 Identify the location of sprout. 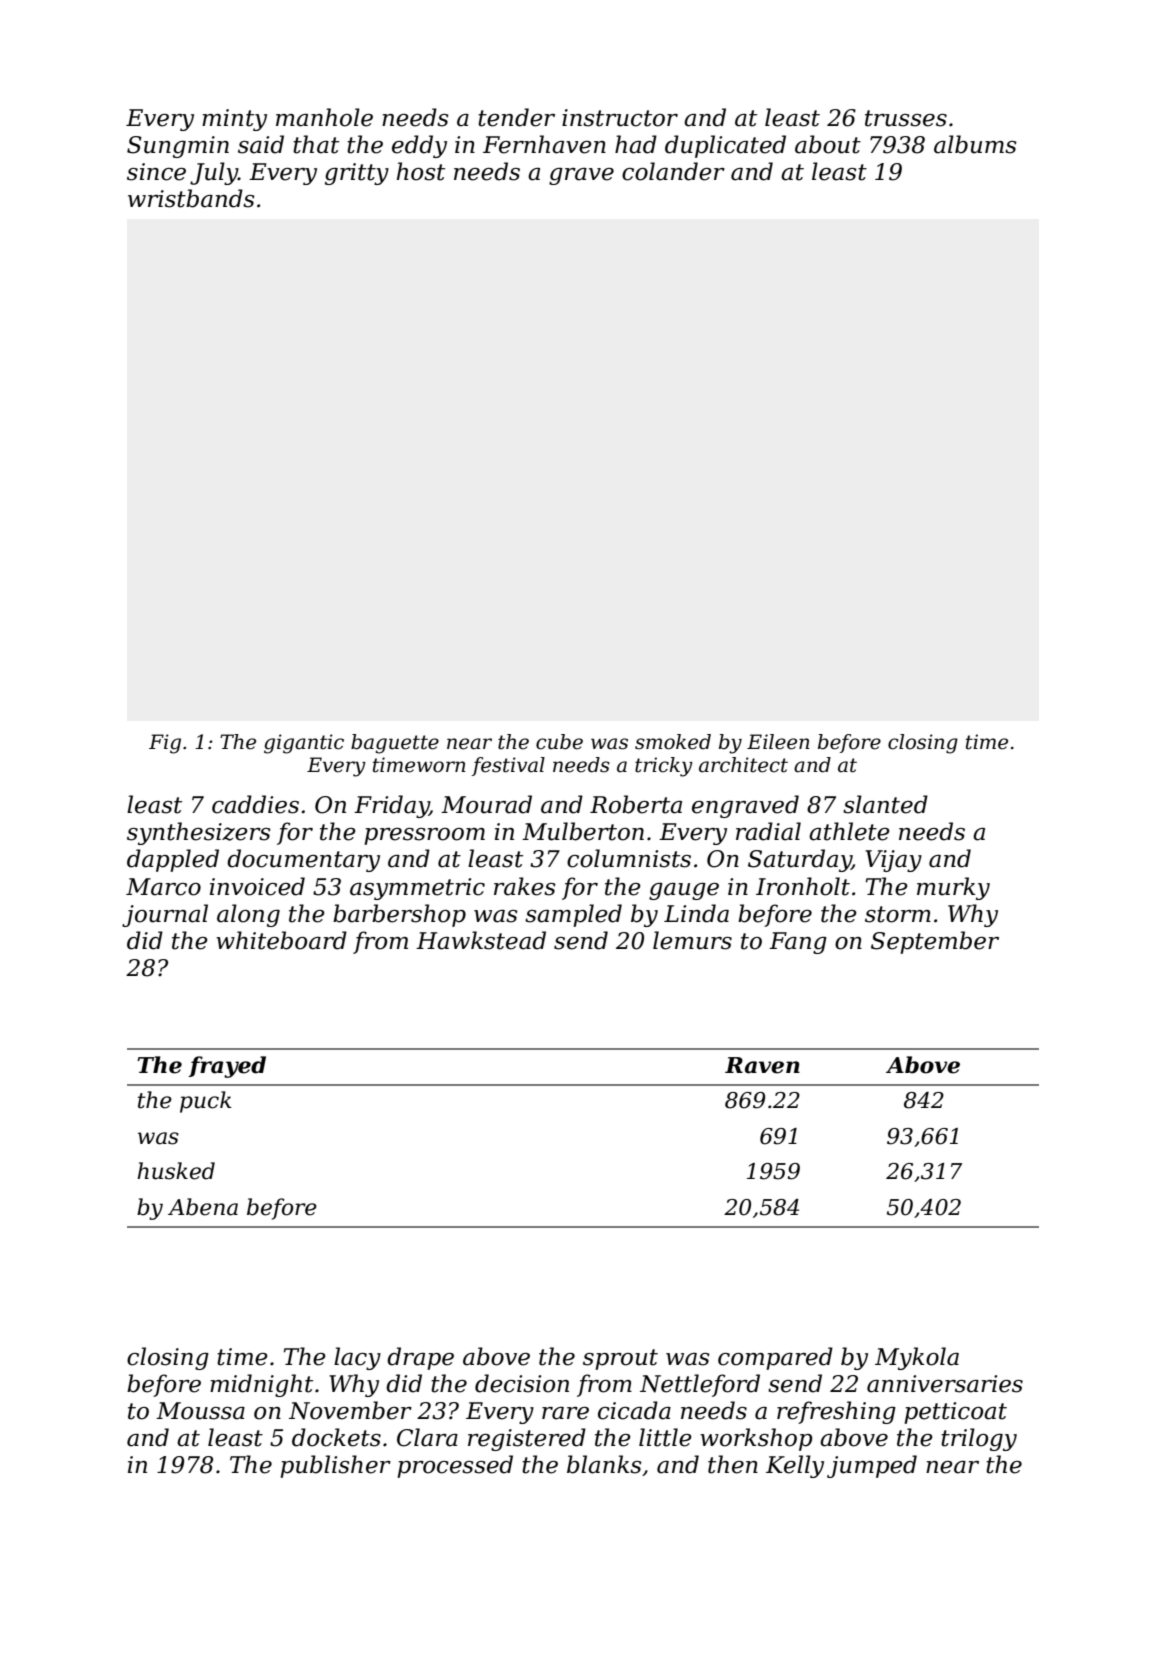
(620, 1359).
